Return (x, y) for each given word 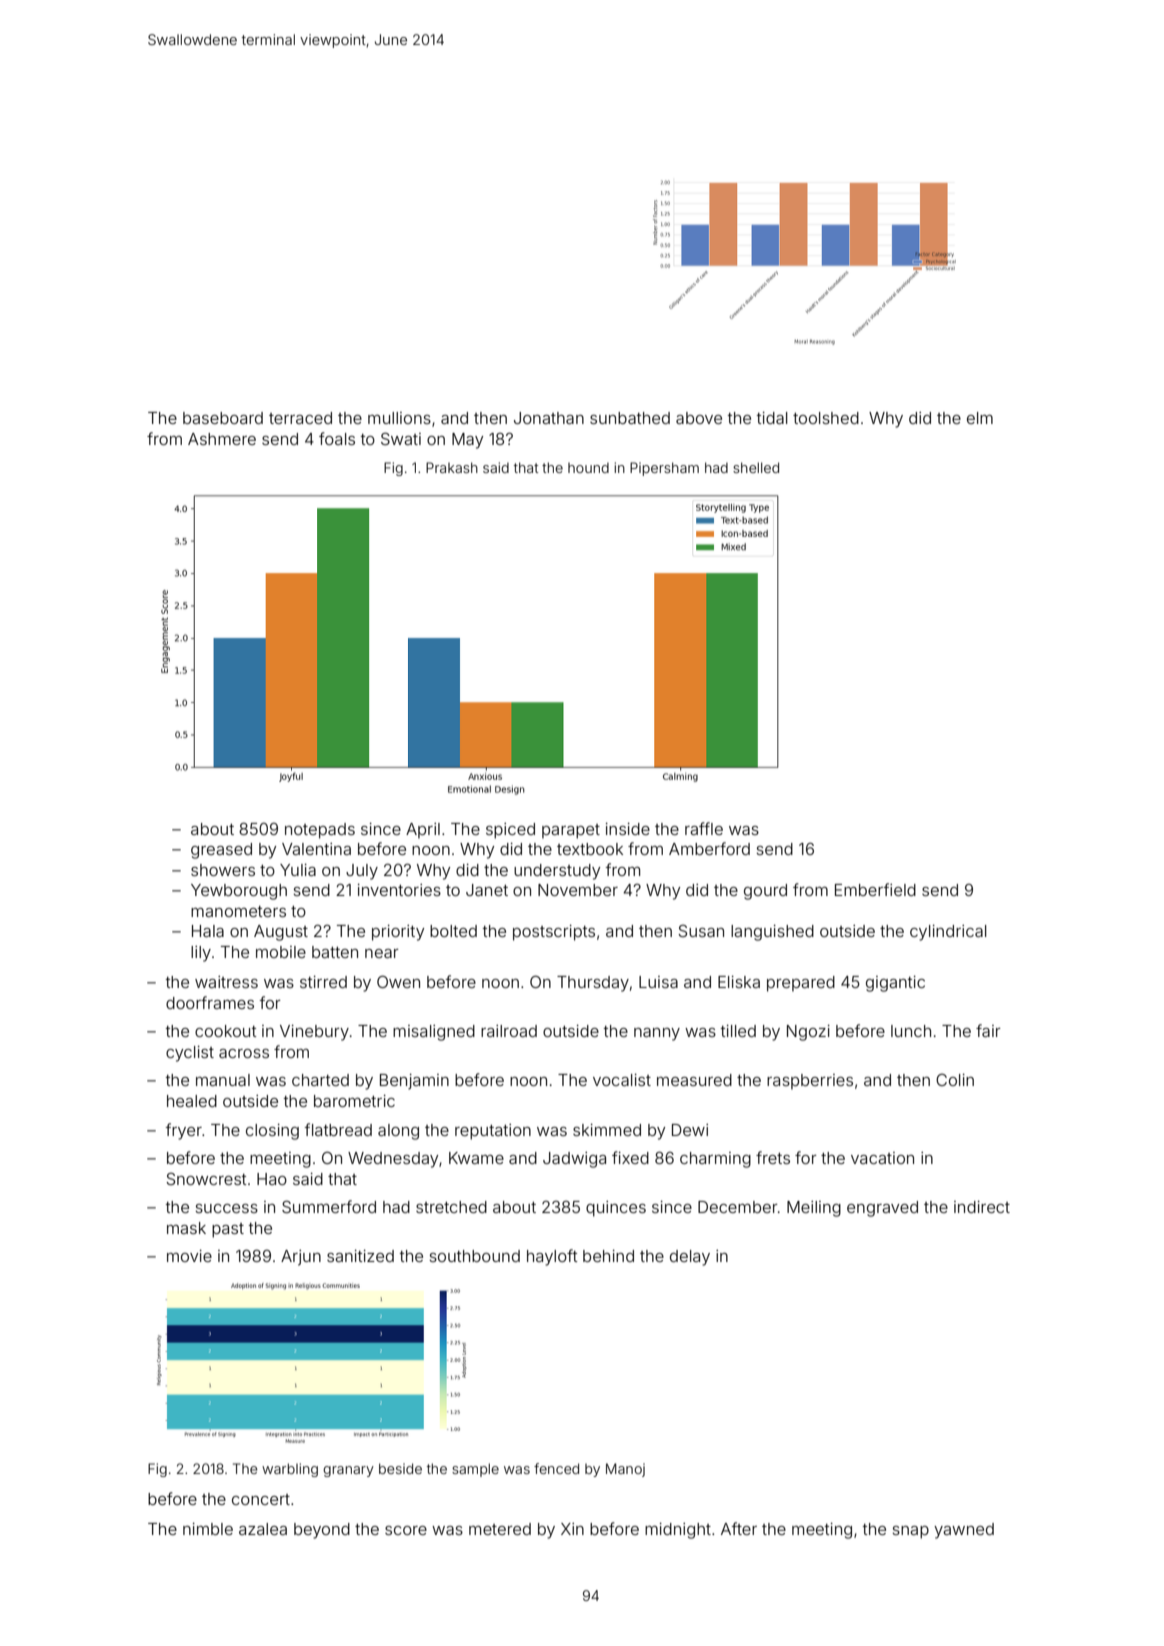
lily (201, 954)
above (699, 418)
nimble (208, 1529)
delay (690, 1258)
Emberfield (875, 889)
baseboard (223, 418)
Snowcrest (206, 1179)
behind (608, 1256)
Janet (487, 890)
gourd (765, 892)
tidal (772, 418)
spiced (510, 831)
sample (475, 1470)
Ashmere (222, 439)
